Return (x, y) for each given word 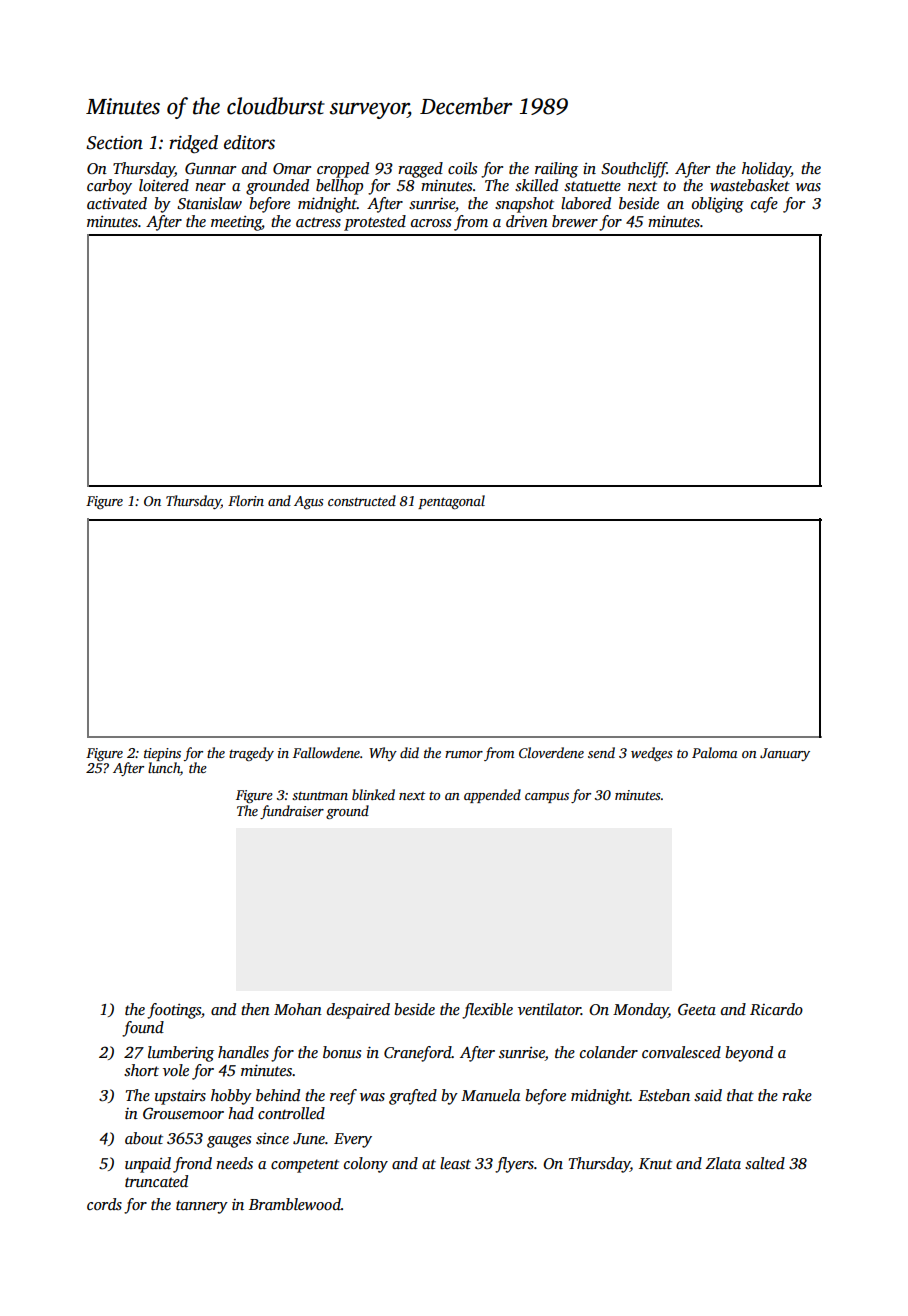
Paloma (715, 752)
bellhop (339, 187)
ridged (193, 144)
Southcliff (634, 170)
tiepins (162, 754)
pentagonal (451, 502)
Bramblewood (295, 1204)
